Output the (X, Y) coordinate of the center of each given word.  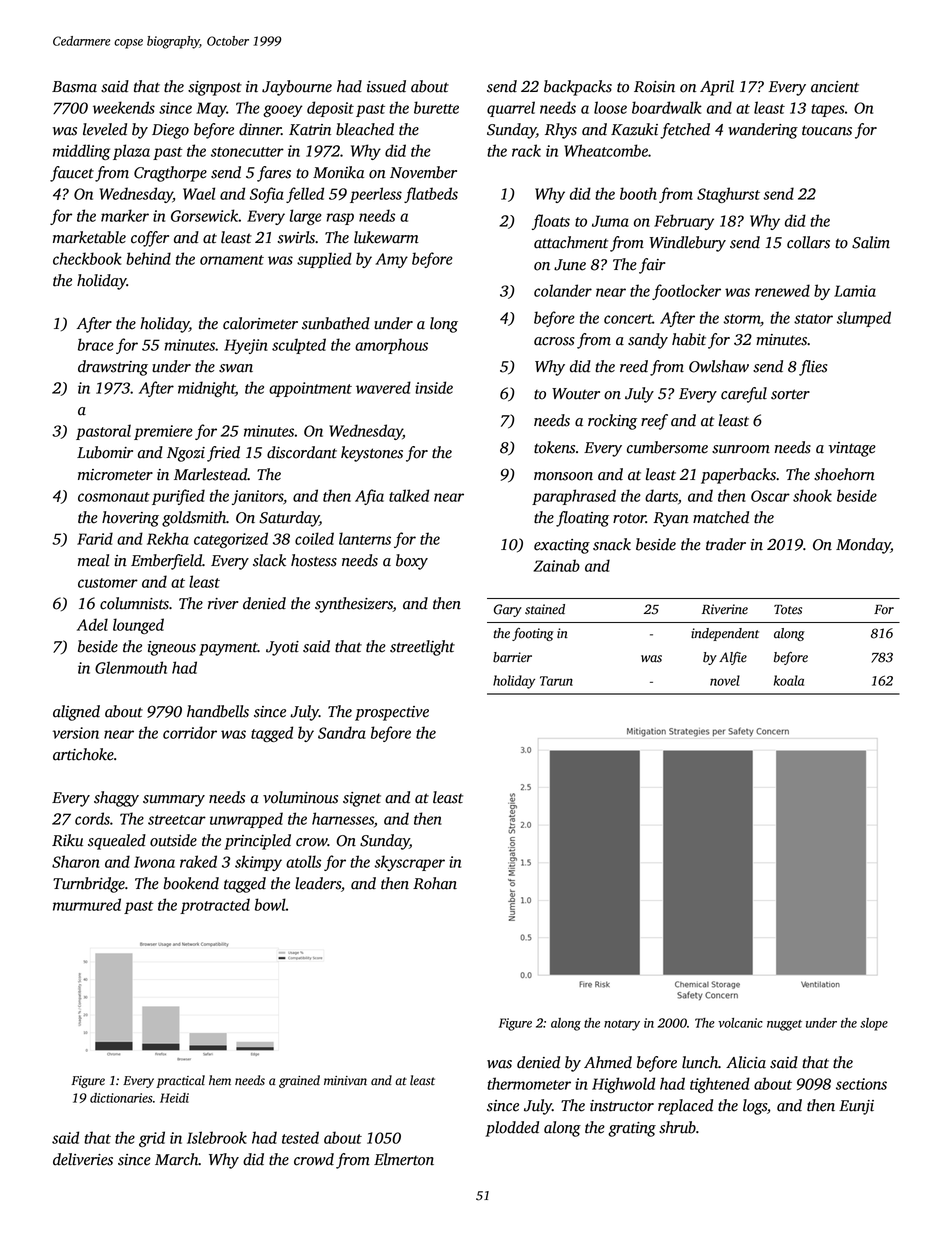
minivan (345, 1080)
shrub (677, 1127)
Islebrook (217, 1137)
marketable (89, 237)
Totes (788, 610)
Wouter (576, 394)
